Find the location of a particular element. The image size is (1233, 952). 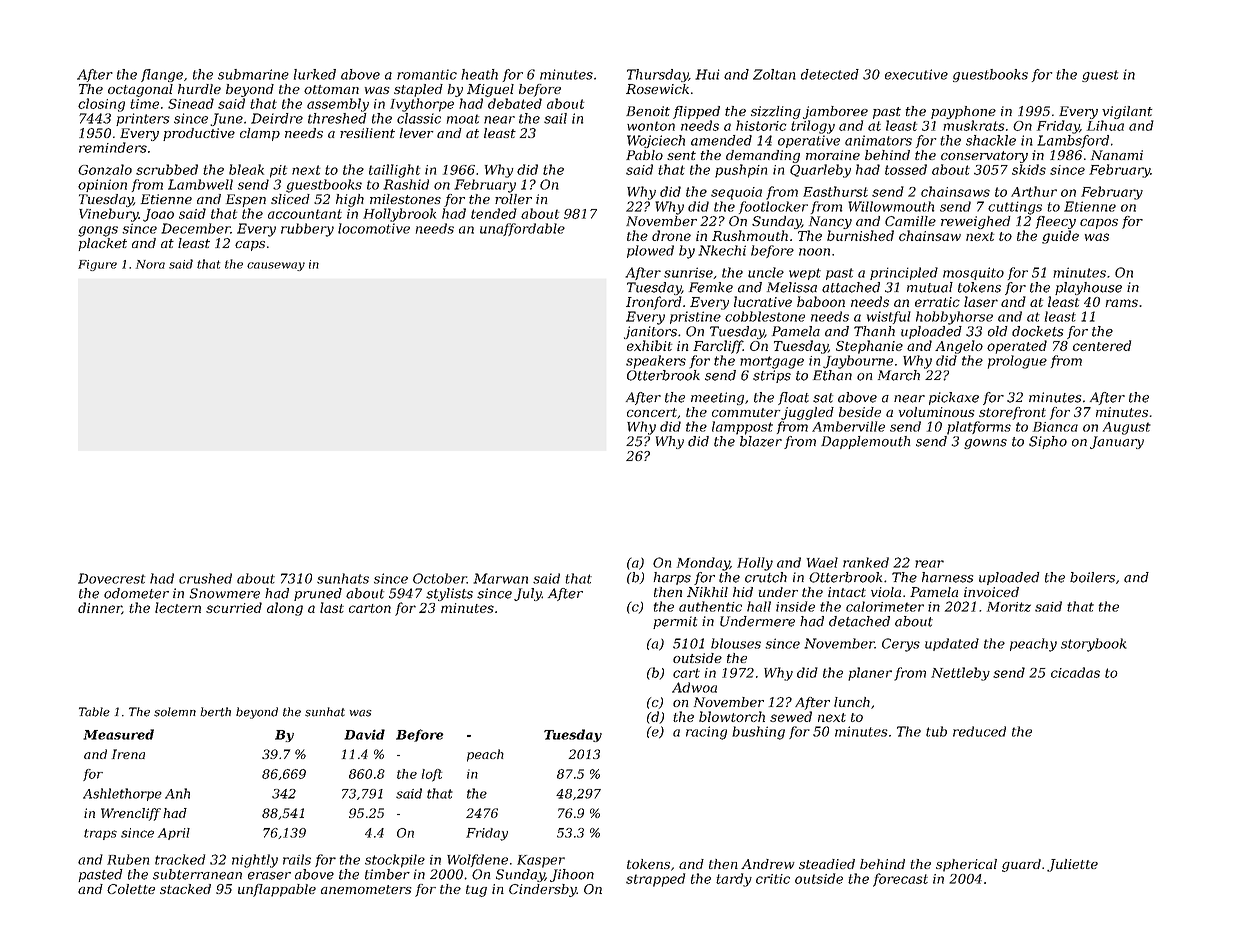

boilers is located at coordinates (1092, 577).
